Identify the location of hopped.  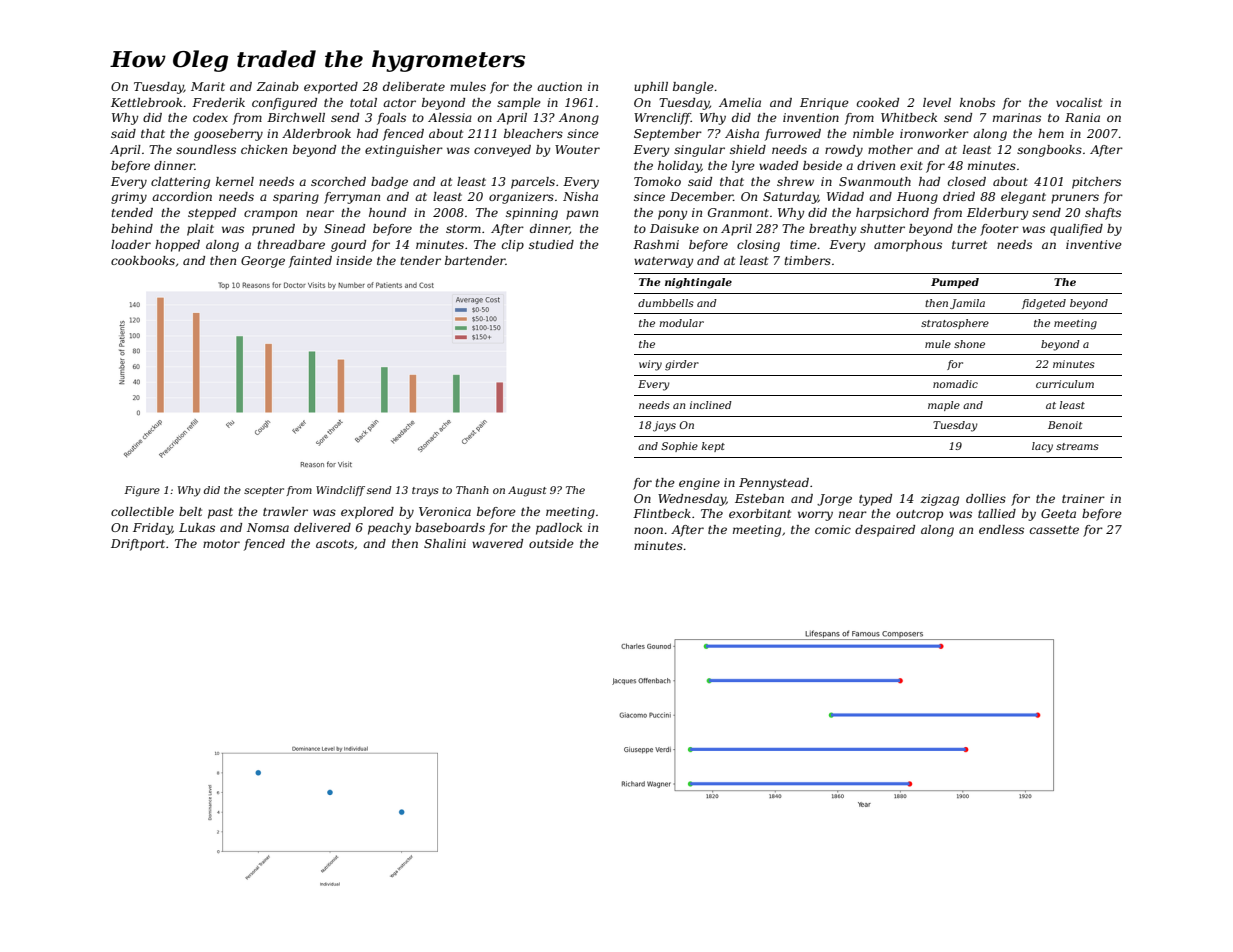
(177, 246).
